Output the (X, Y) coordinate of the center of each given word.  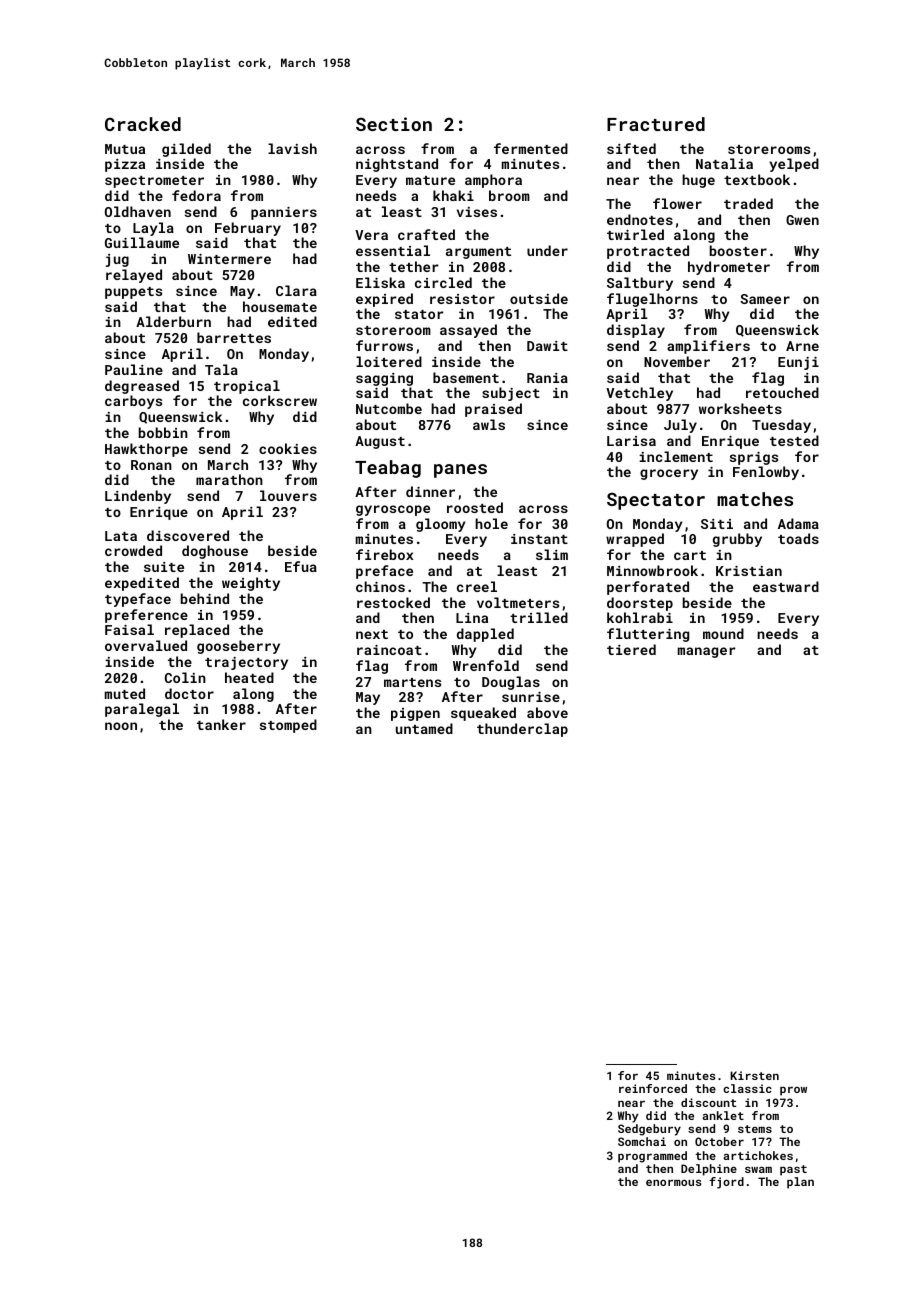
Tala (221, 369)
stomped (288, 726)
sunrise (531, 697)
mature (430, 180)
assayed (468, 331)
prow (793, 1091)
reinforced (653, 1088)
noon (121, 726)
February (248, 229)
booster (738, 250)
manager (707, 652)
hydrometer (729, 268)
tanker (221, 724)
